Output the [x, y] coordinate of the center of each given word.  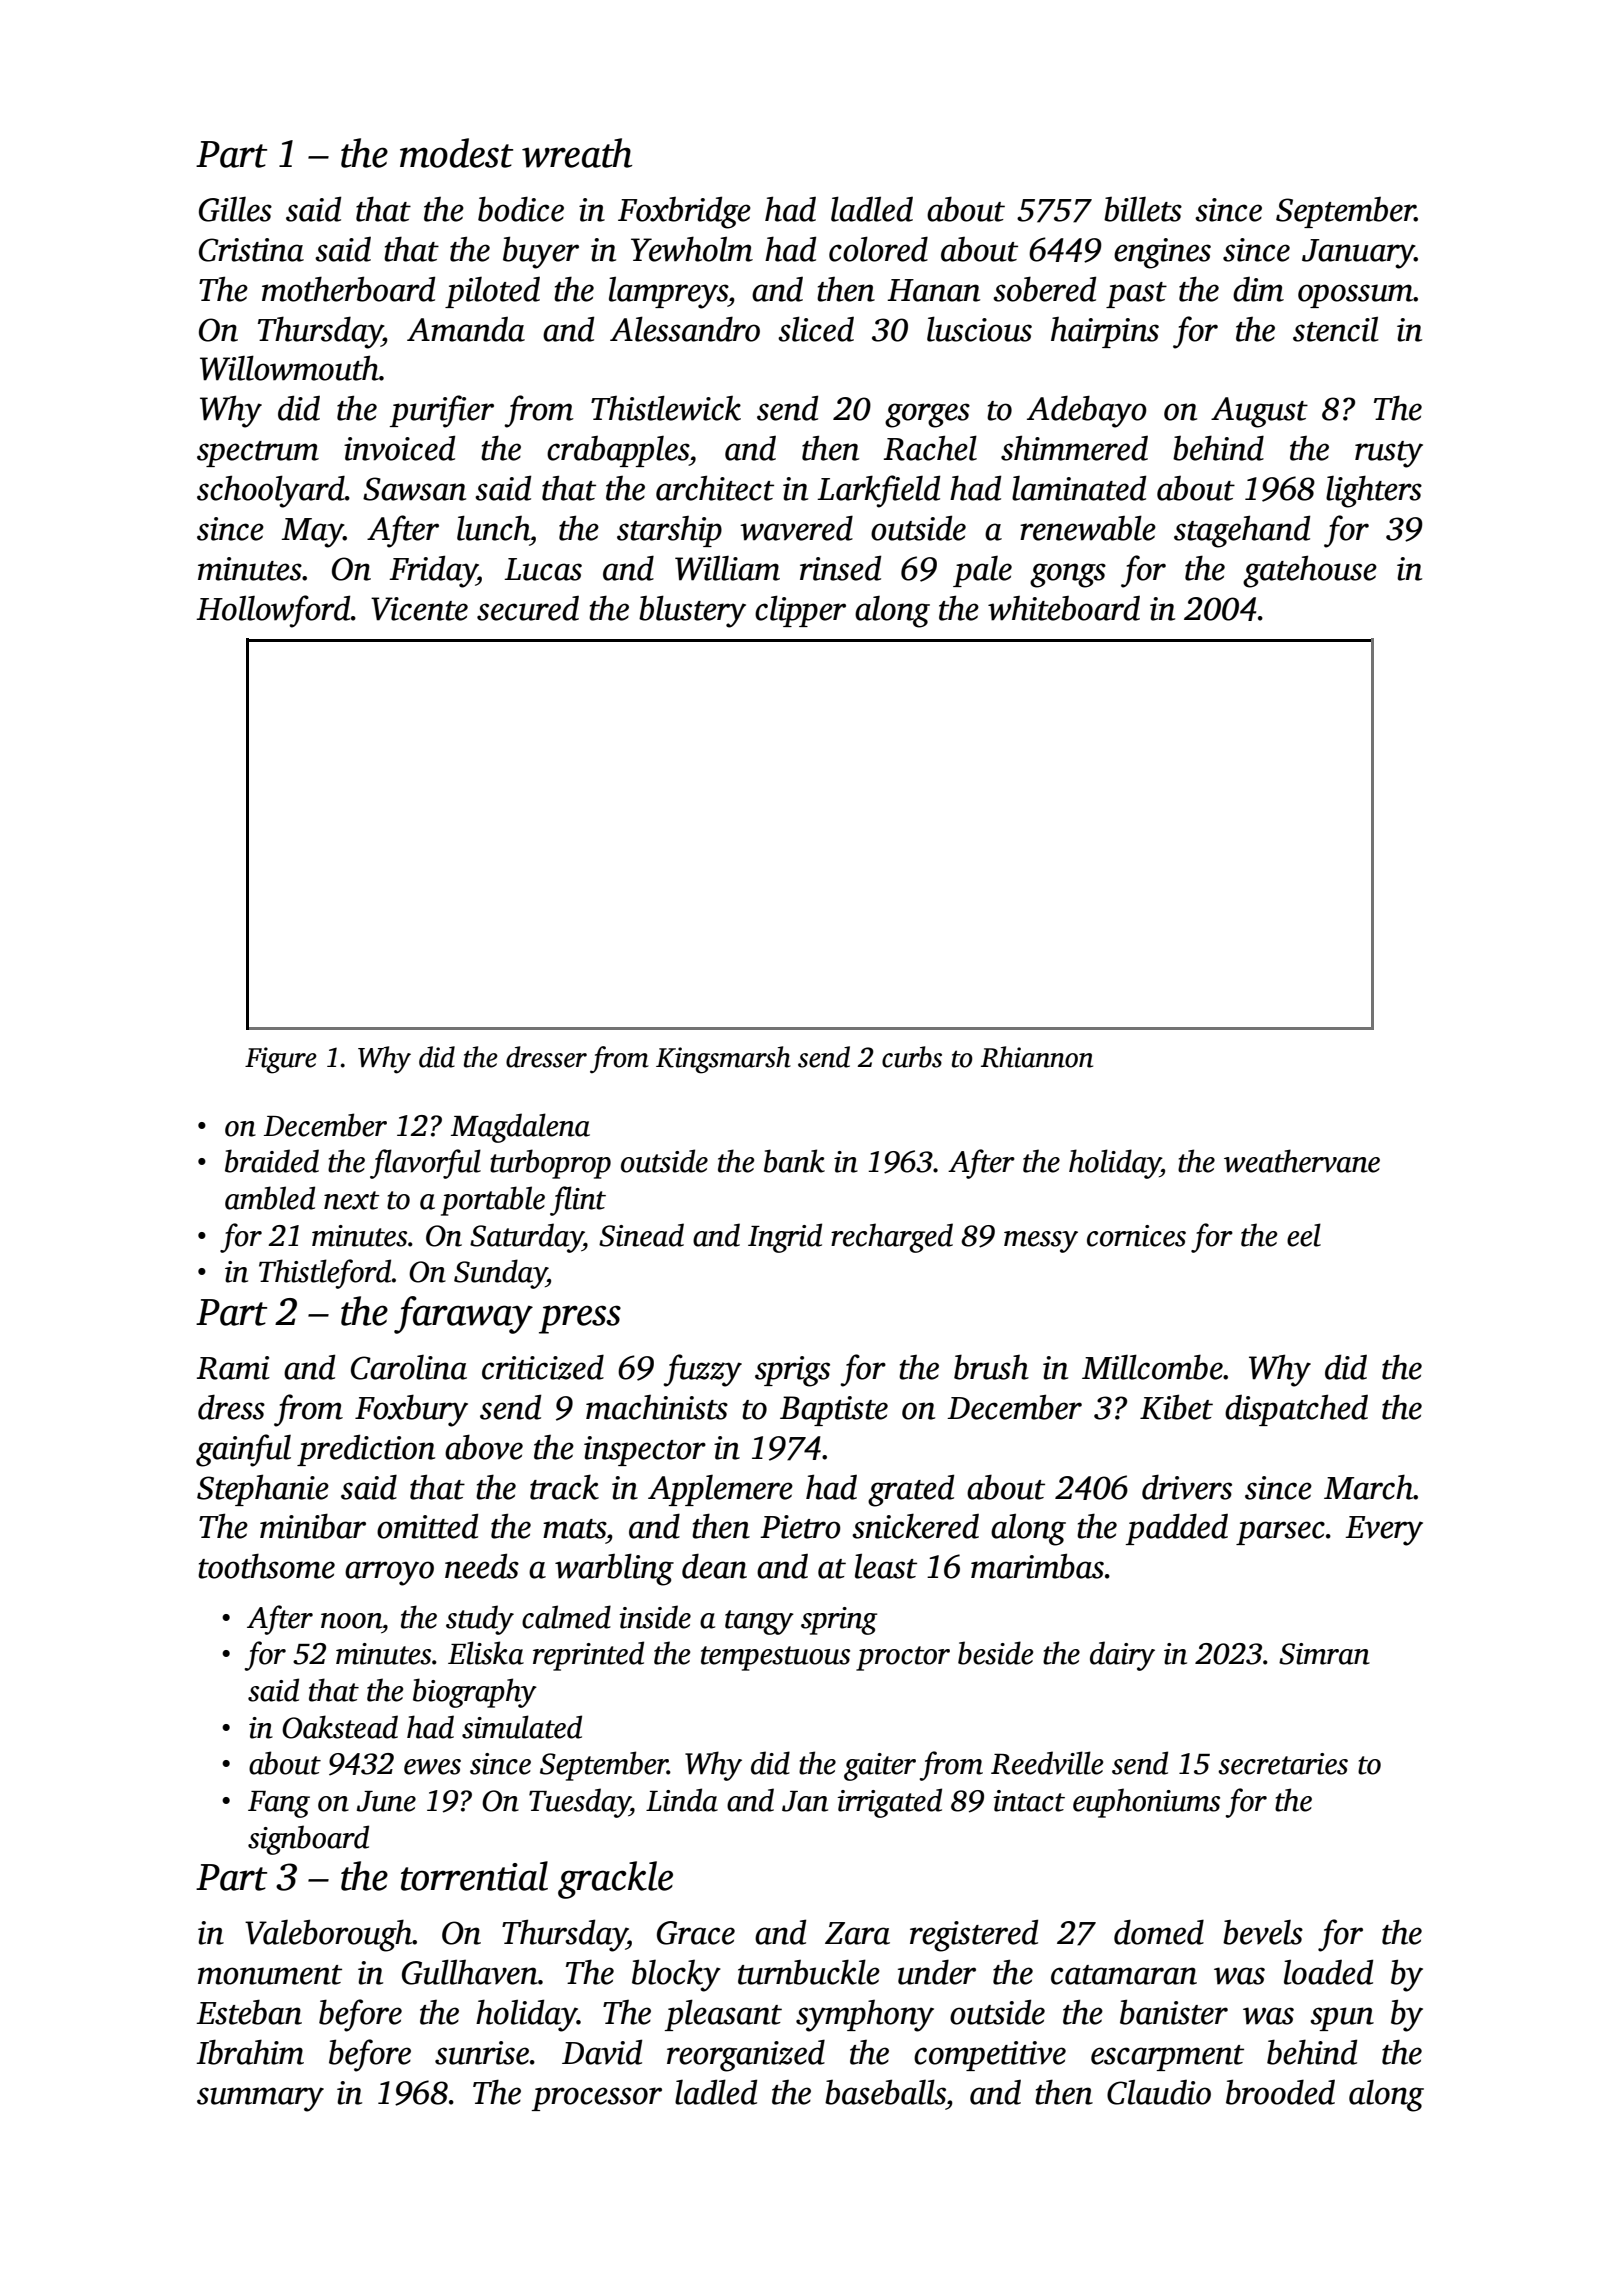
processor [597, 2099]
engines [1162, 253]
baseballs [885, 2092]
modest [456, 153]
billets [1143, 209]
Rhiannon [1037, 1057]
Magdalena [520, 1128]
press [580, 1319]
